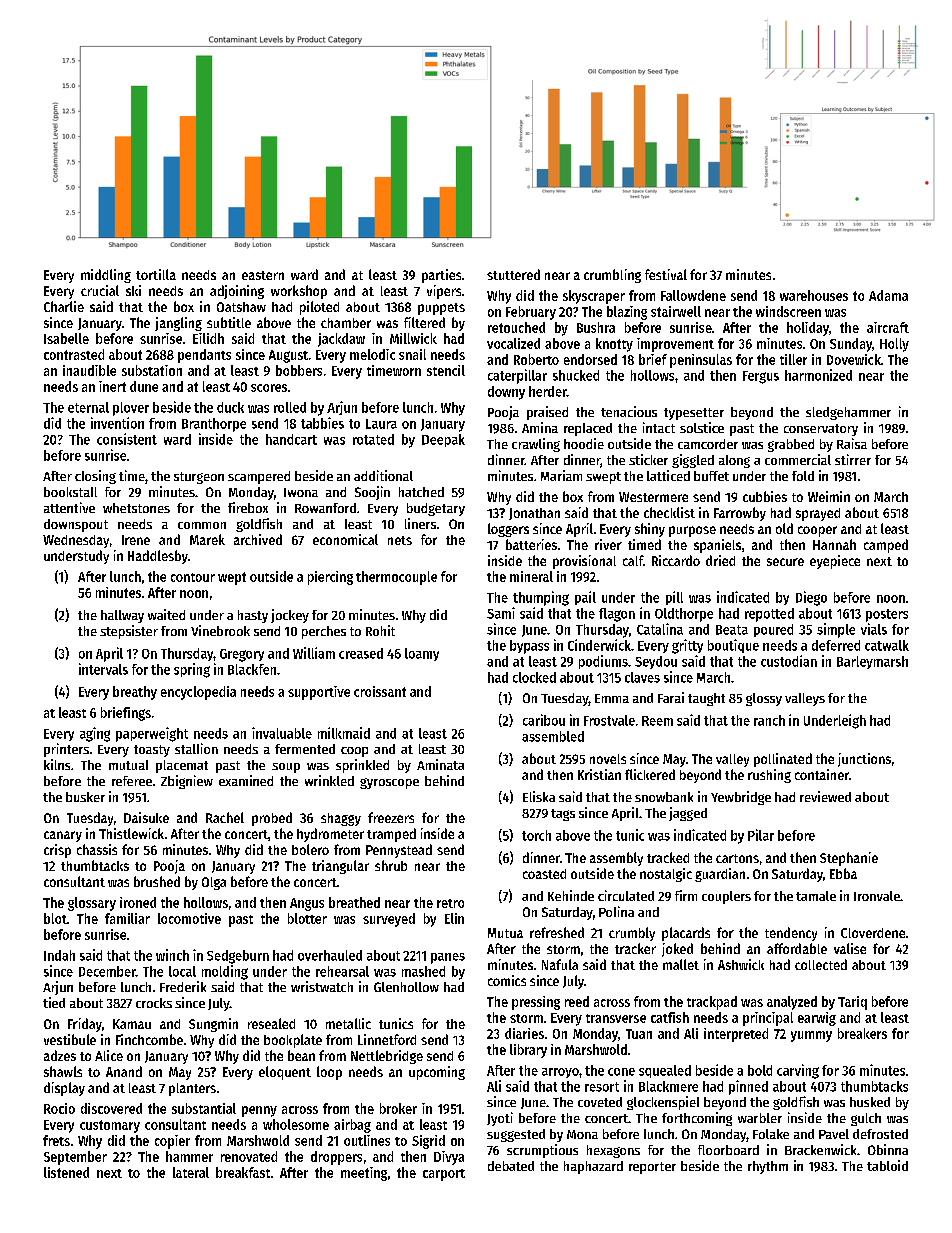 Image resolution: width=952 pixels, height=1233 pixels. Describe the element at coordinates (66, 1172) in the screenshot. I see `listened` at that location.
